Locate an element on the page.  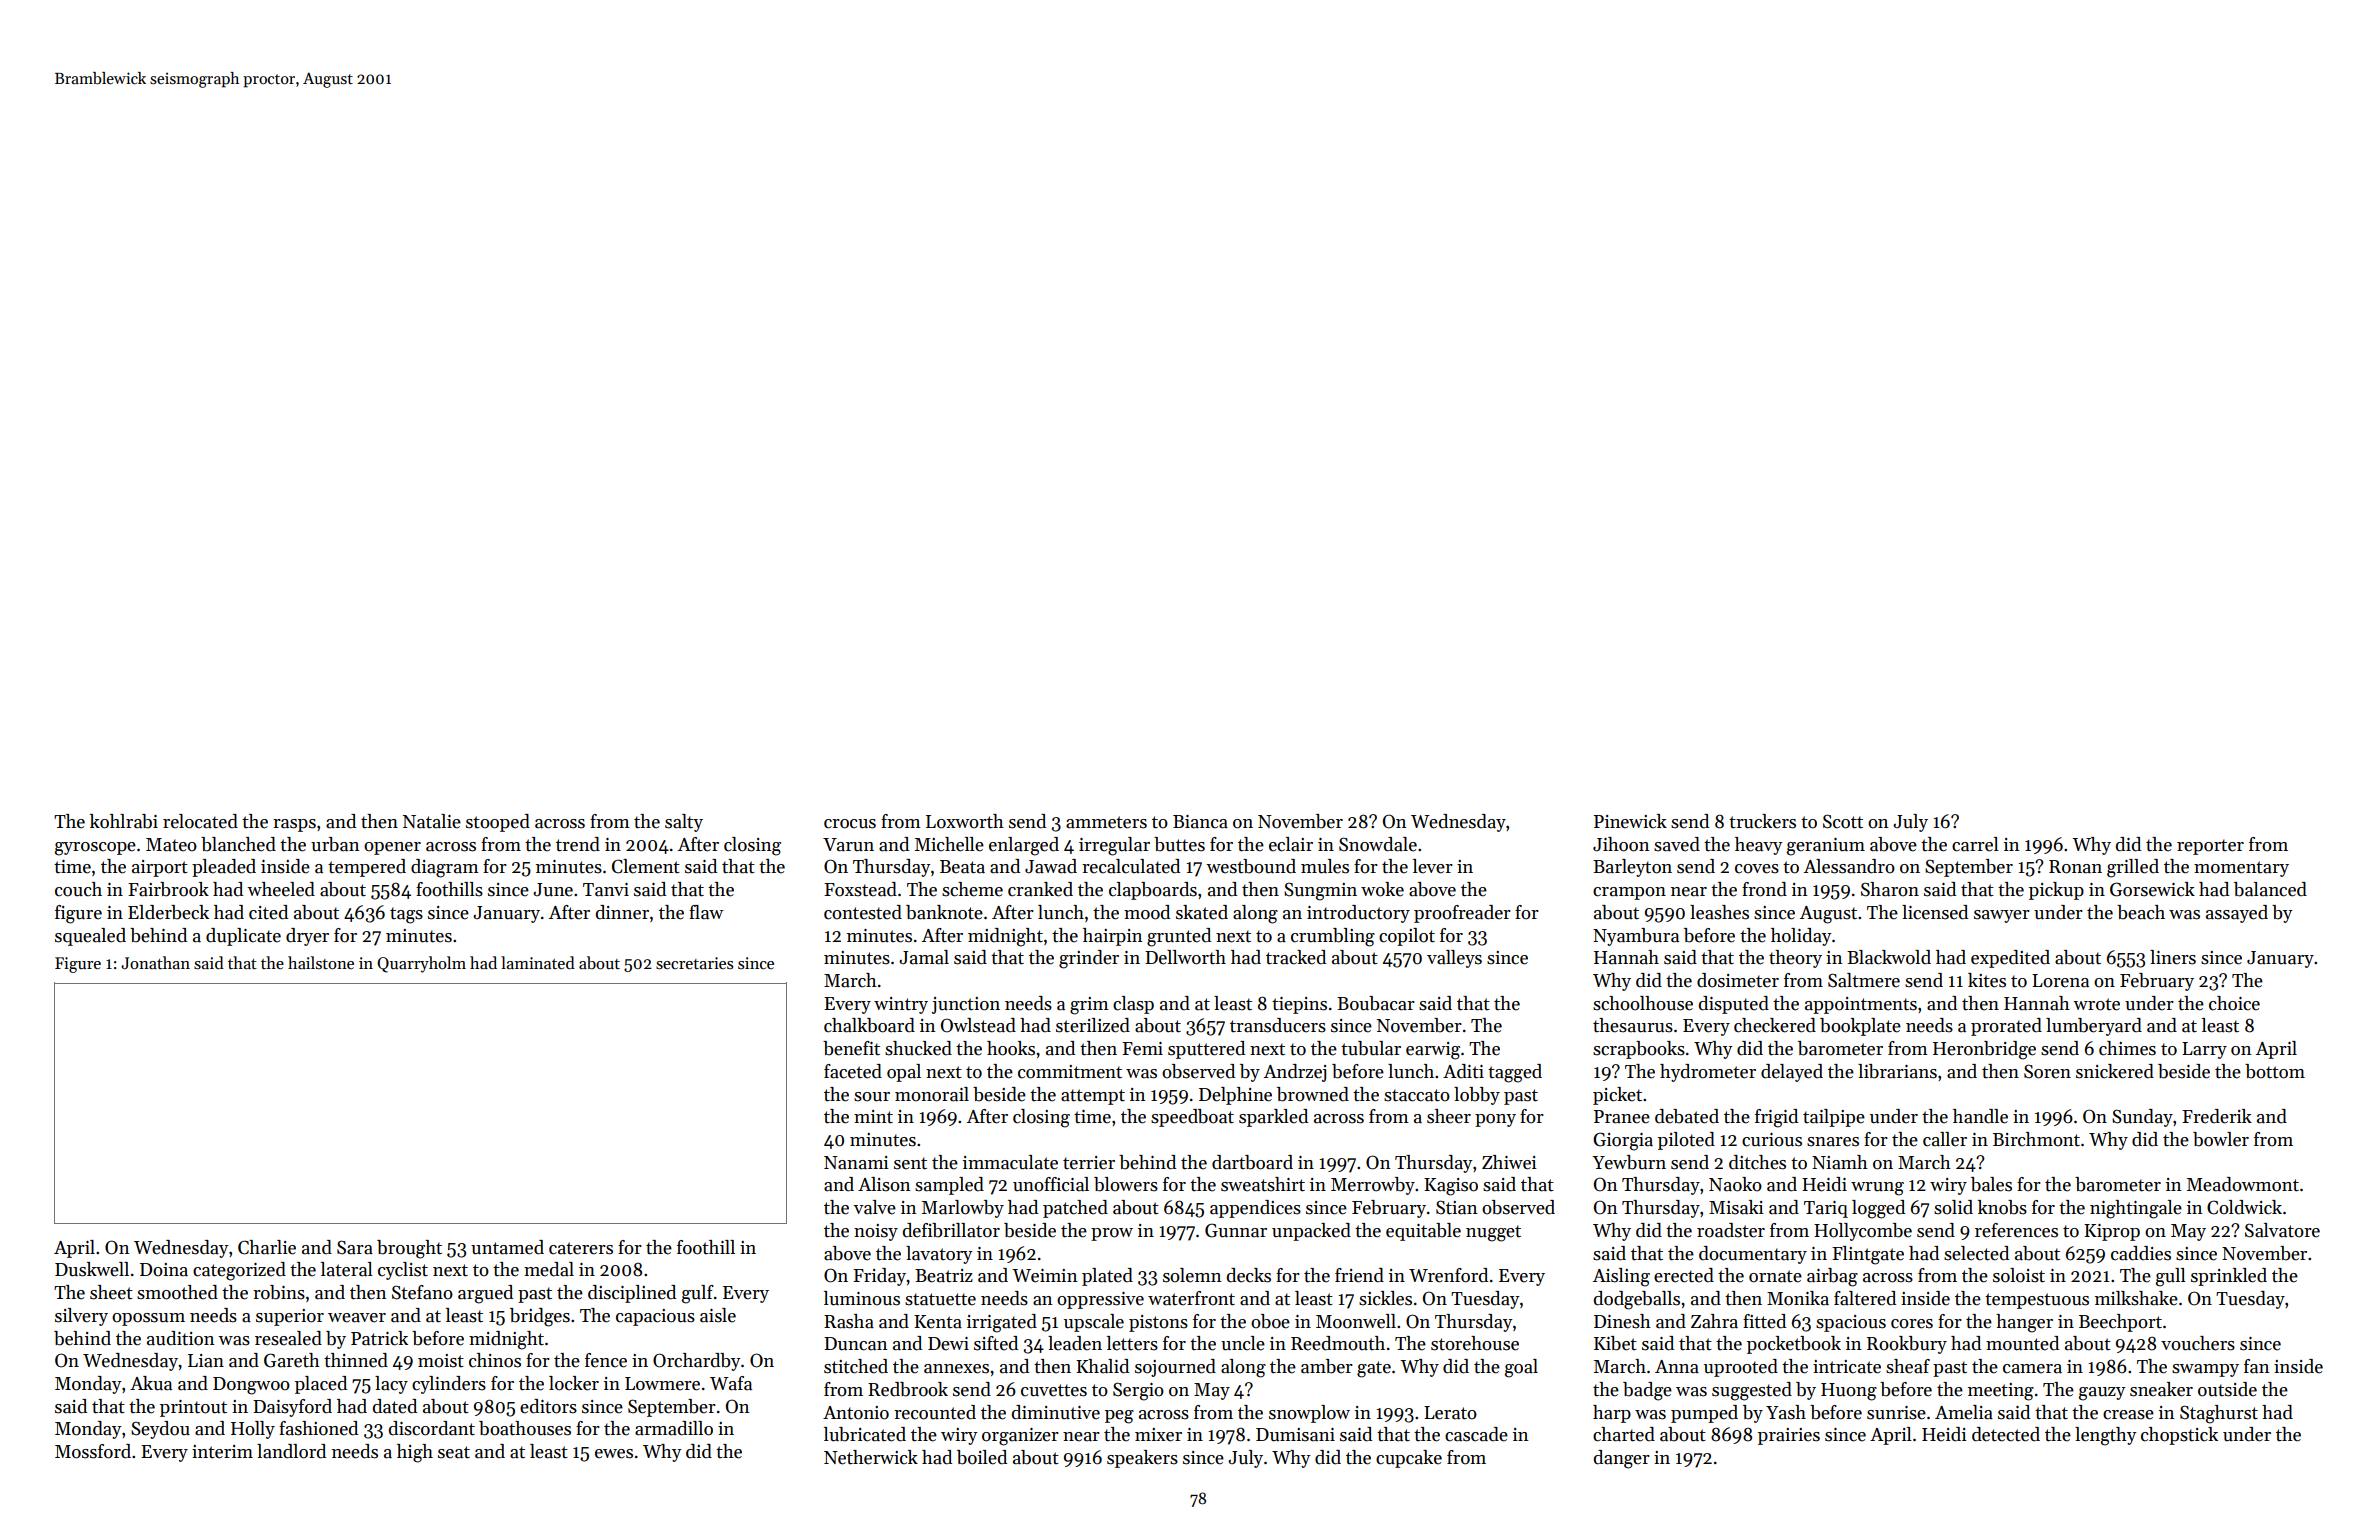
sprinkled is located at coordinates (2229, 1277).
